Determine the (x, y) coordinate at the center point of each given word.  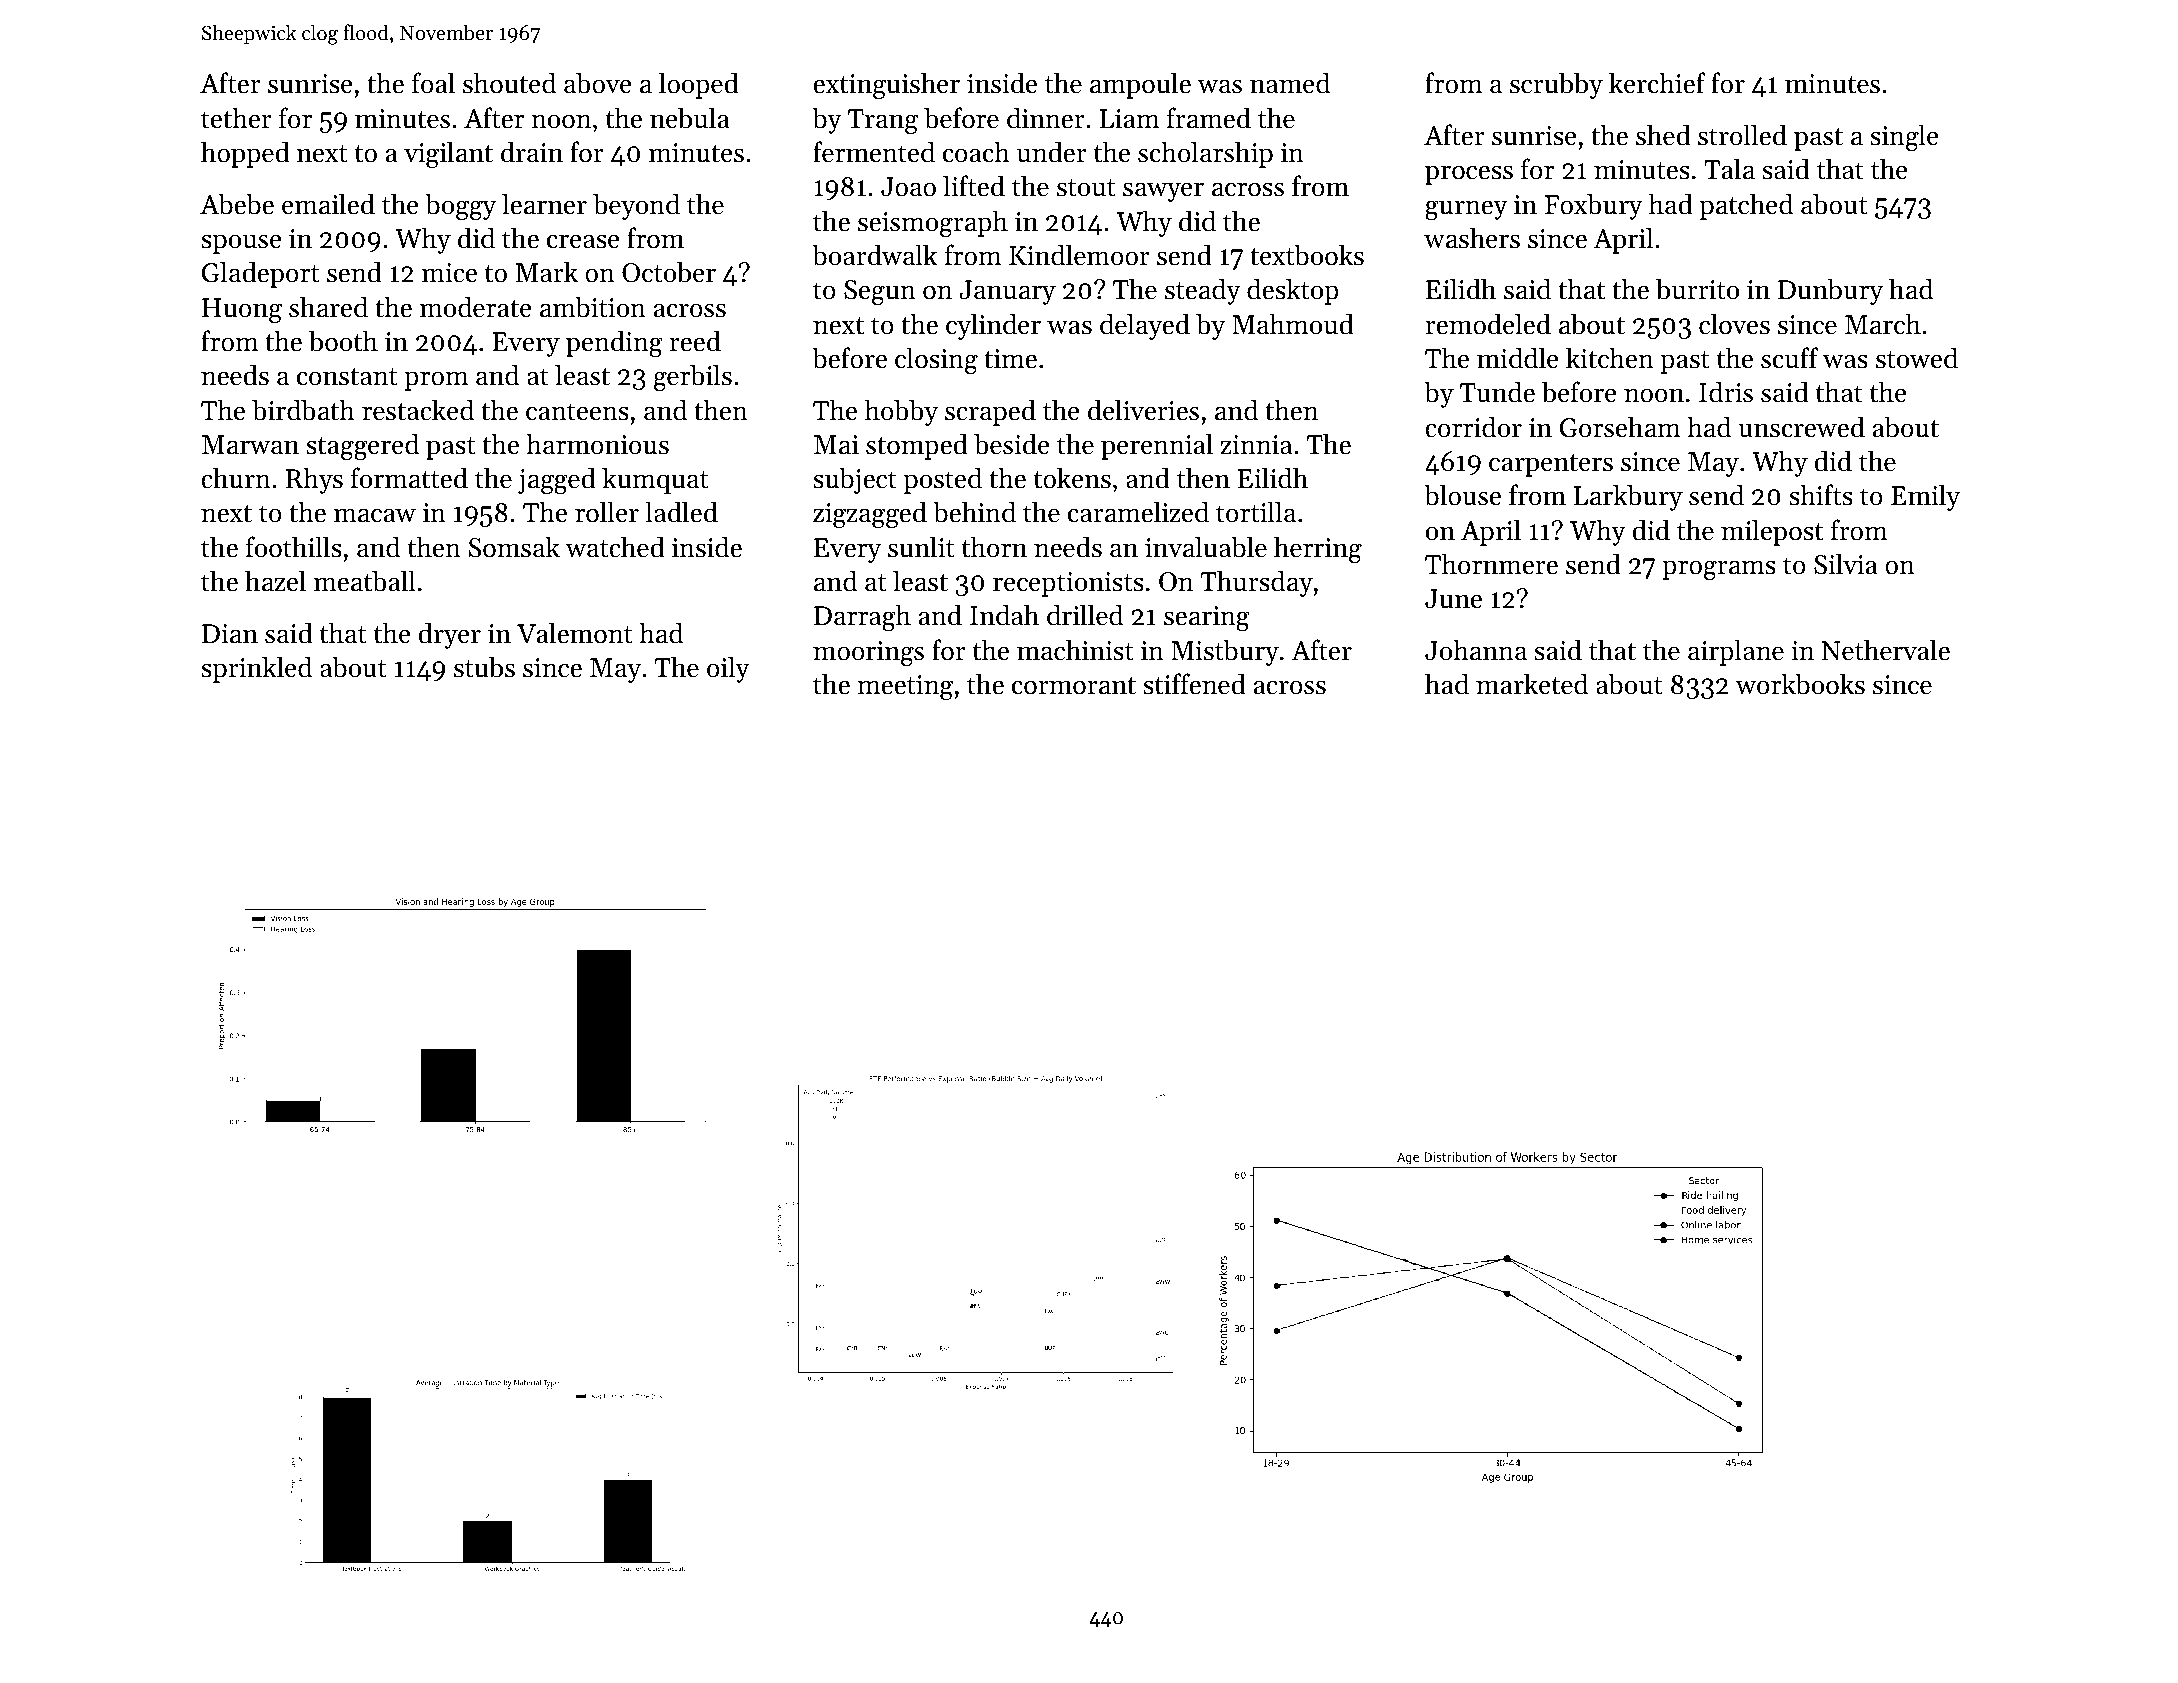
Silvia (1846, 564)
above (598, 83)
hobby (901, 412)
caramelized (1138, 512)
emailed (328, 204)
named (1290, 83)
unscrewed (1802, 427)
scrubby (1556, 85)
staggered (362, 447)
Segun (880, 293)
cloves (1734, 324)
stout (1086, 188)
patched (1746, 206)
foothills (294, 547)
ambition (593, 307)
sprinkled (256, 669)
